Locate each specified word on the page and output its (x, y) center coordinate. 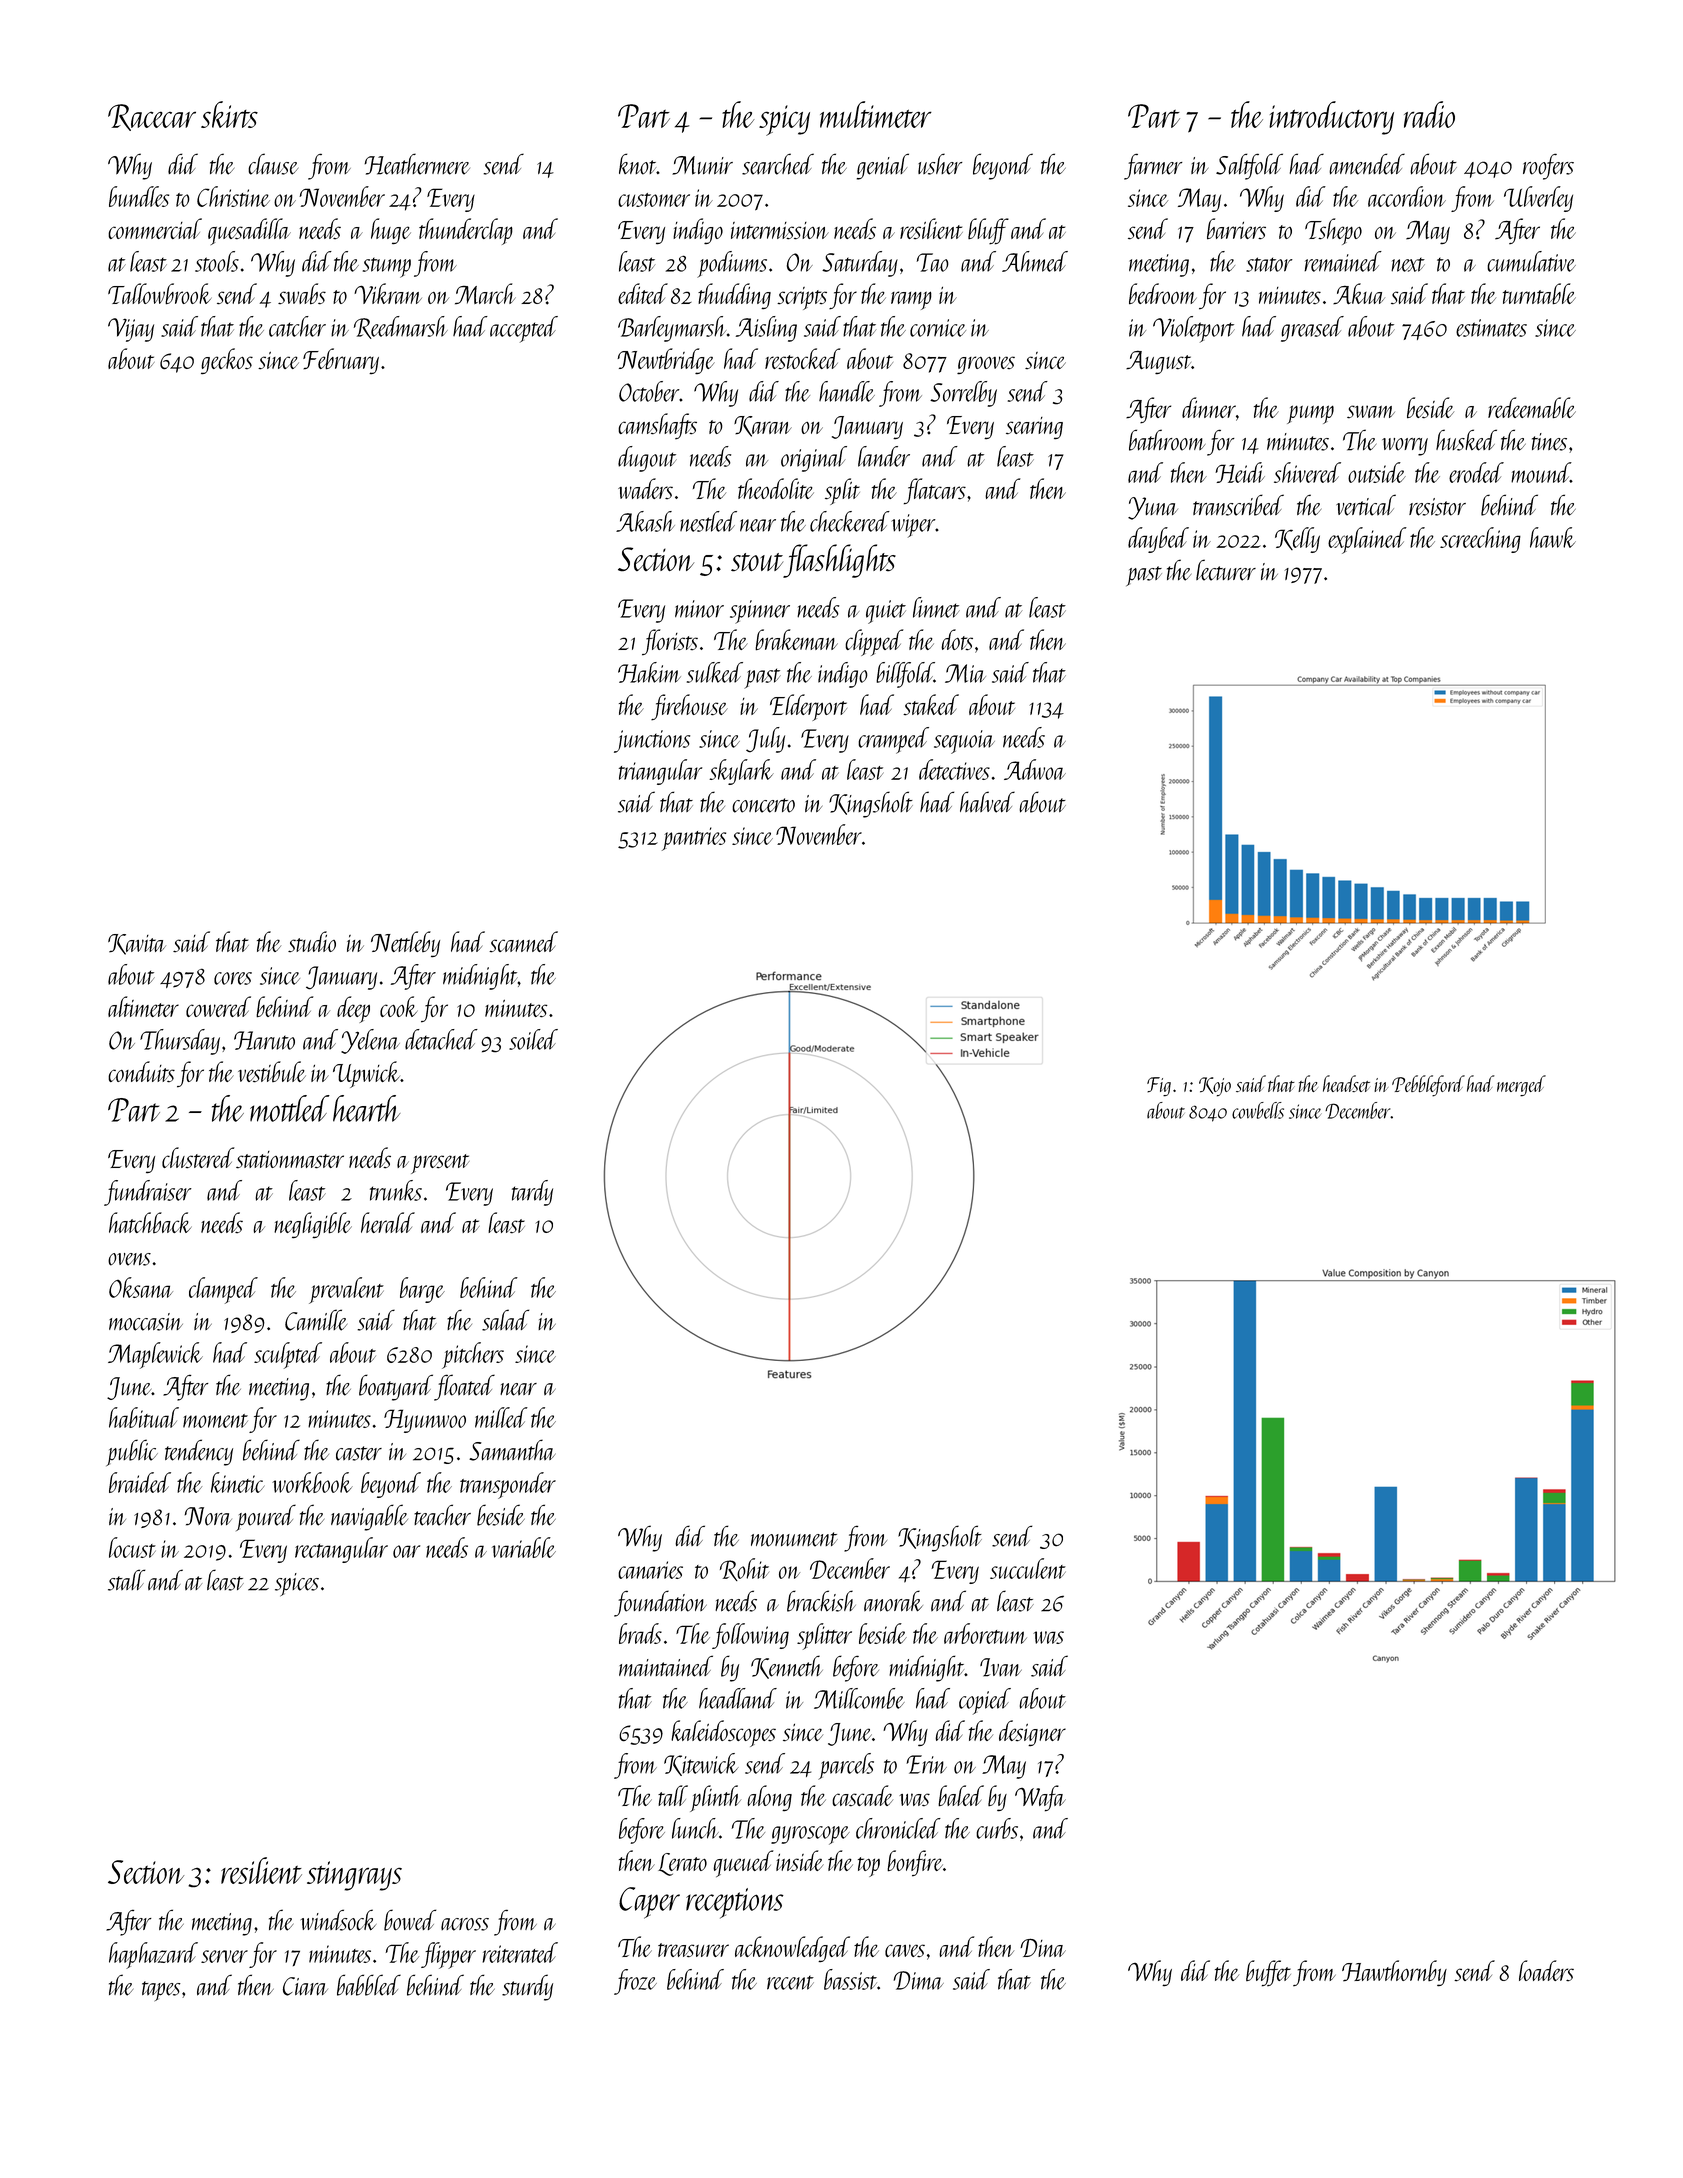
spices (297, 1584)
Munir (702, 165)
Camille (316, 1320)
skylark (741, 772)
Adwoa (1035, 769)
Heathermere (417, 164)
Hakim (649, 672)
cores (233, 978)
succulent (1028, 1568)
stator (1269, 264)
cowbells (1258, 1110)
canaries (650, 1570)
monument (794, 1539)
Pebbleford (1428, 1086)
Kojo (1215, 1087)
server (224, 1956)
